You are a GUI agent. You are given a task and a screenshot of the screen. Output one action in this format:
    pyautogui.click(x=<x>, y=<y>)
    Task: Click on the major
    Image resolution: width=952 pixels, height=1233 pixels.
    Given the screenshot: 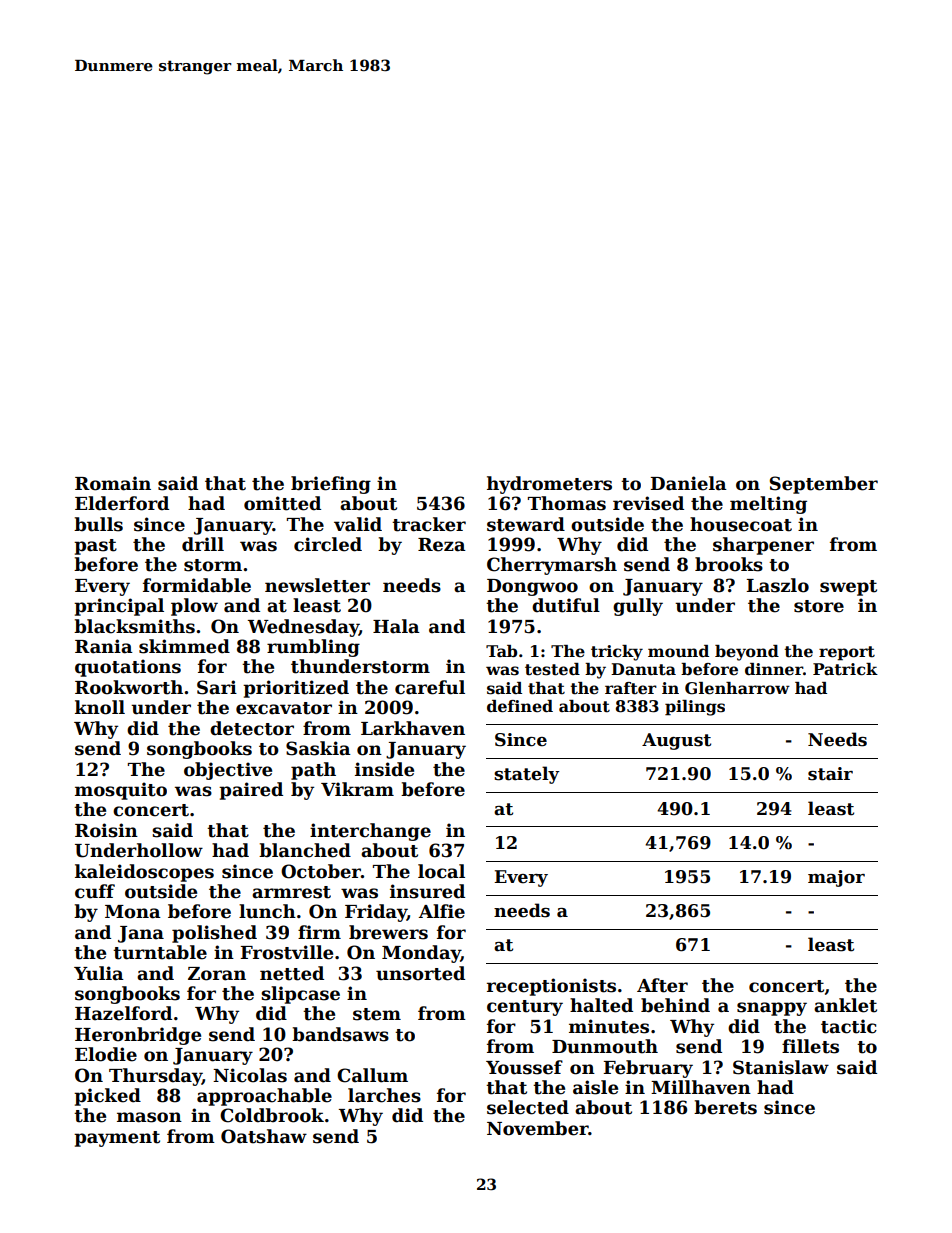 What is the action you would take?
    pyautogui.click(x=836, y=878)
